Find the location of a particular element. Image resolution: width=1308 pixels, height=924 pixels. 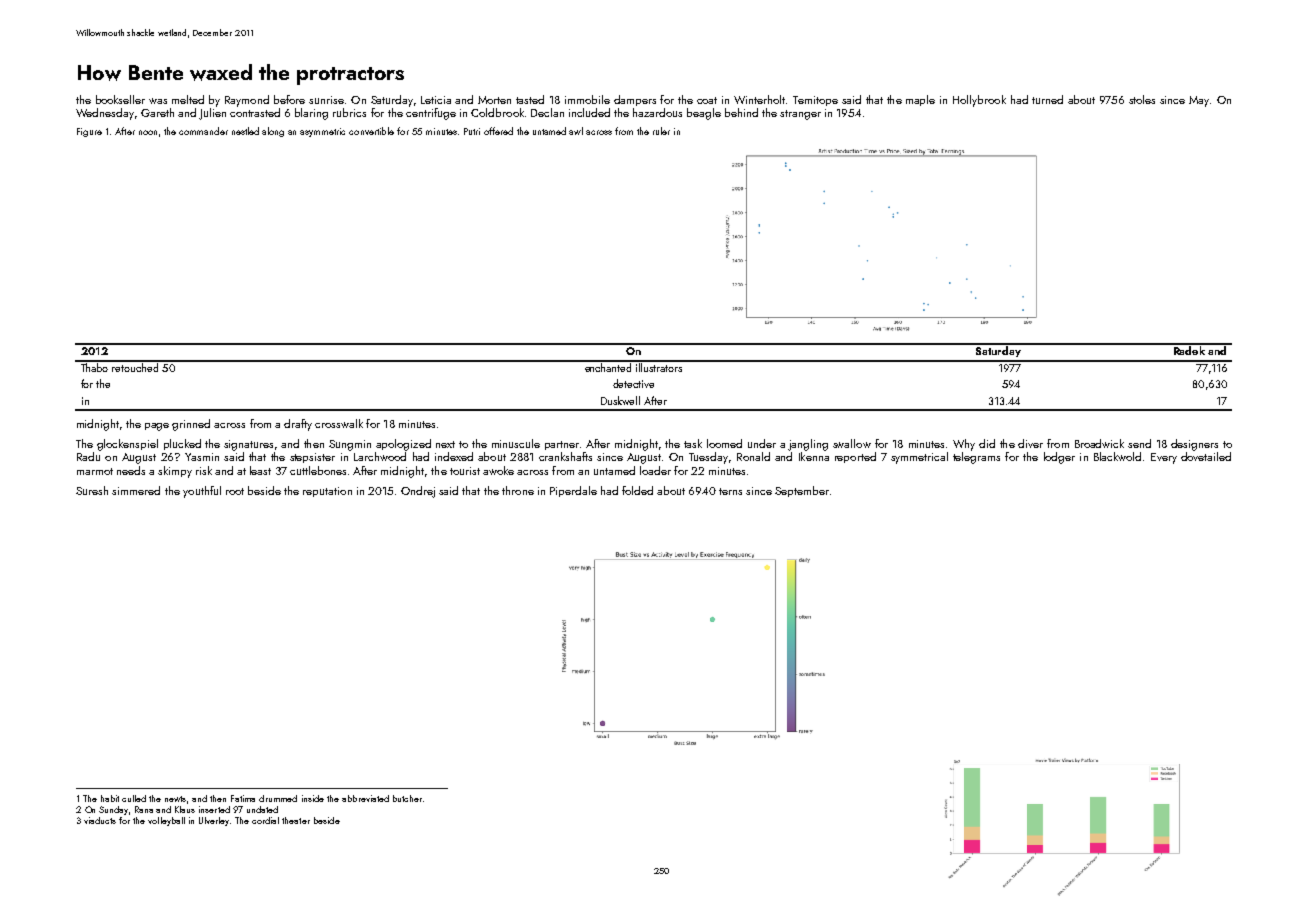

melted is located at coordinates (188, 99).
